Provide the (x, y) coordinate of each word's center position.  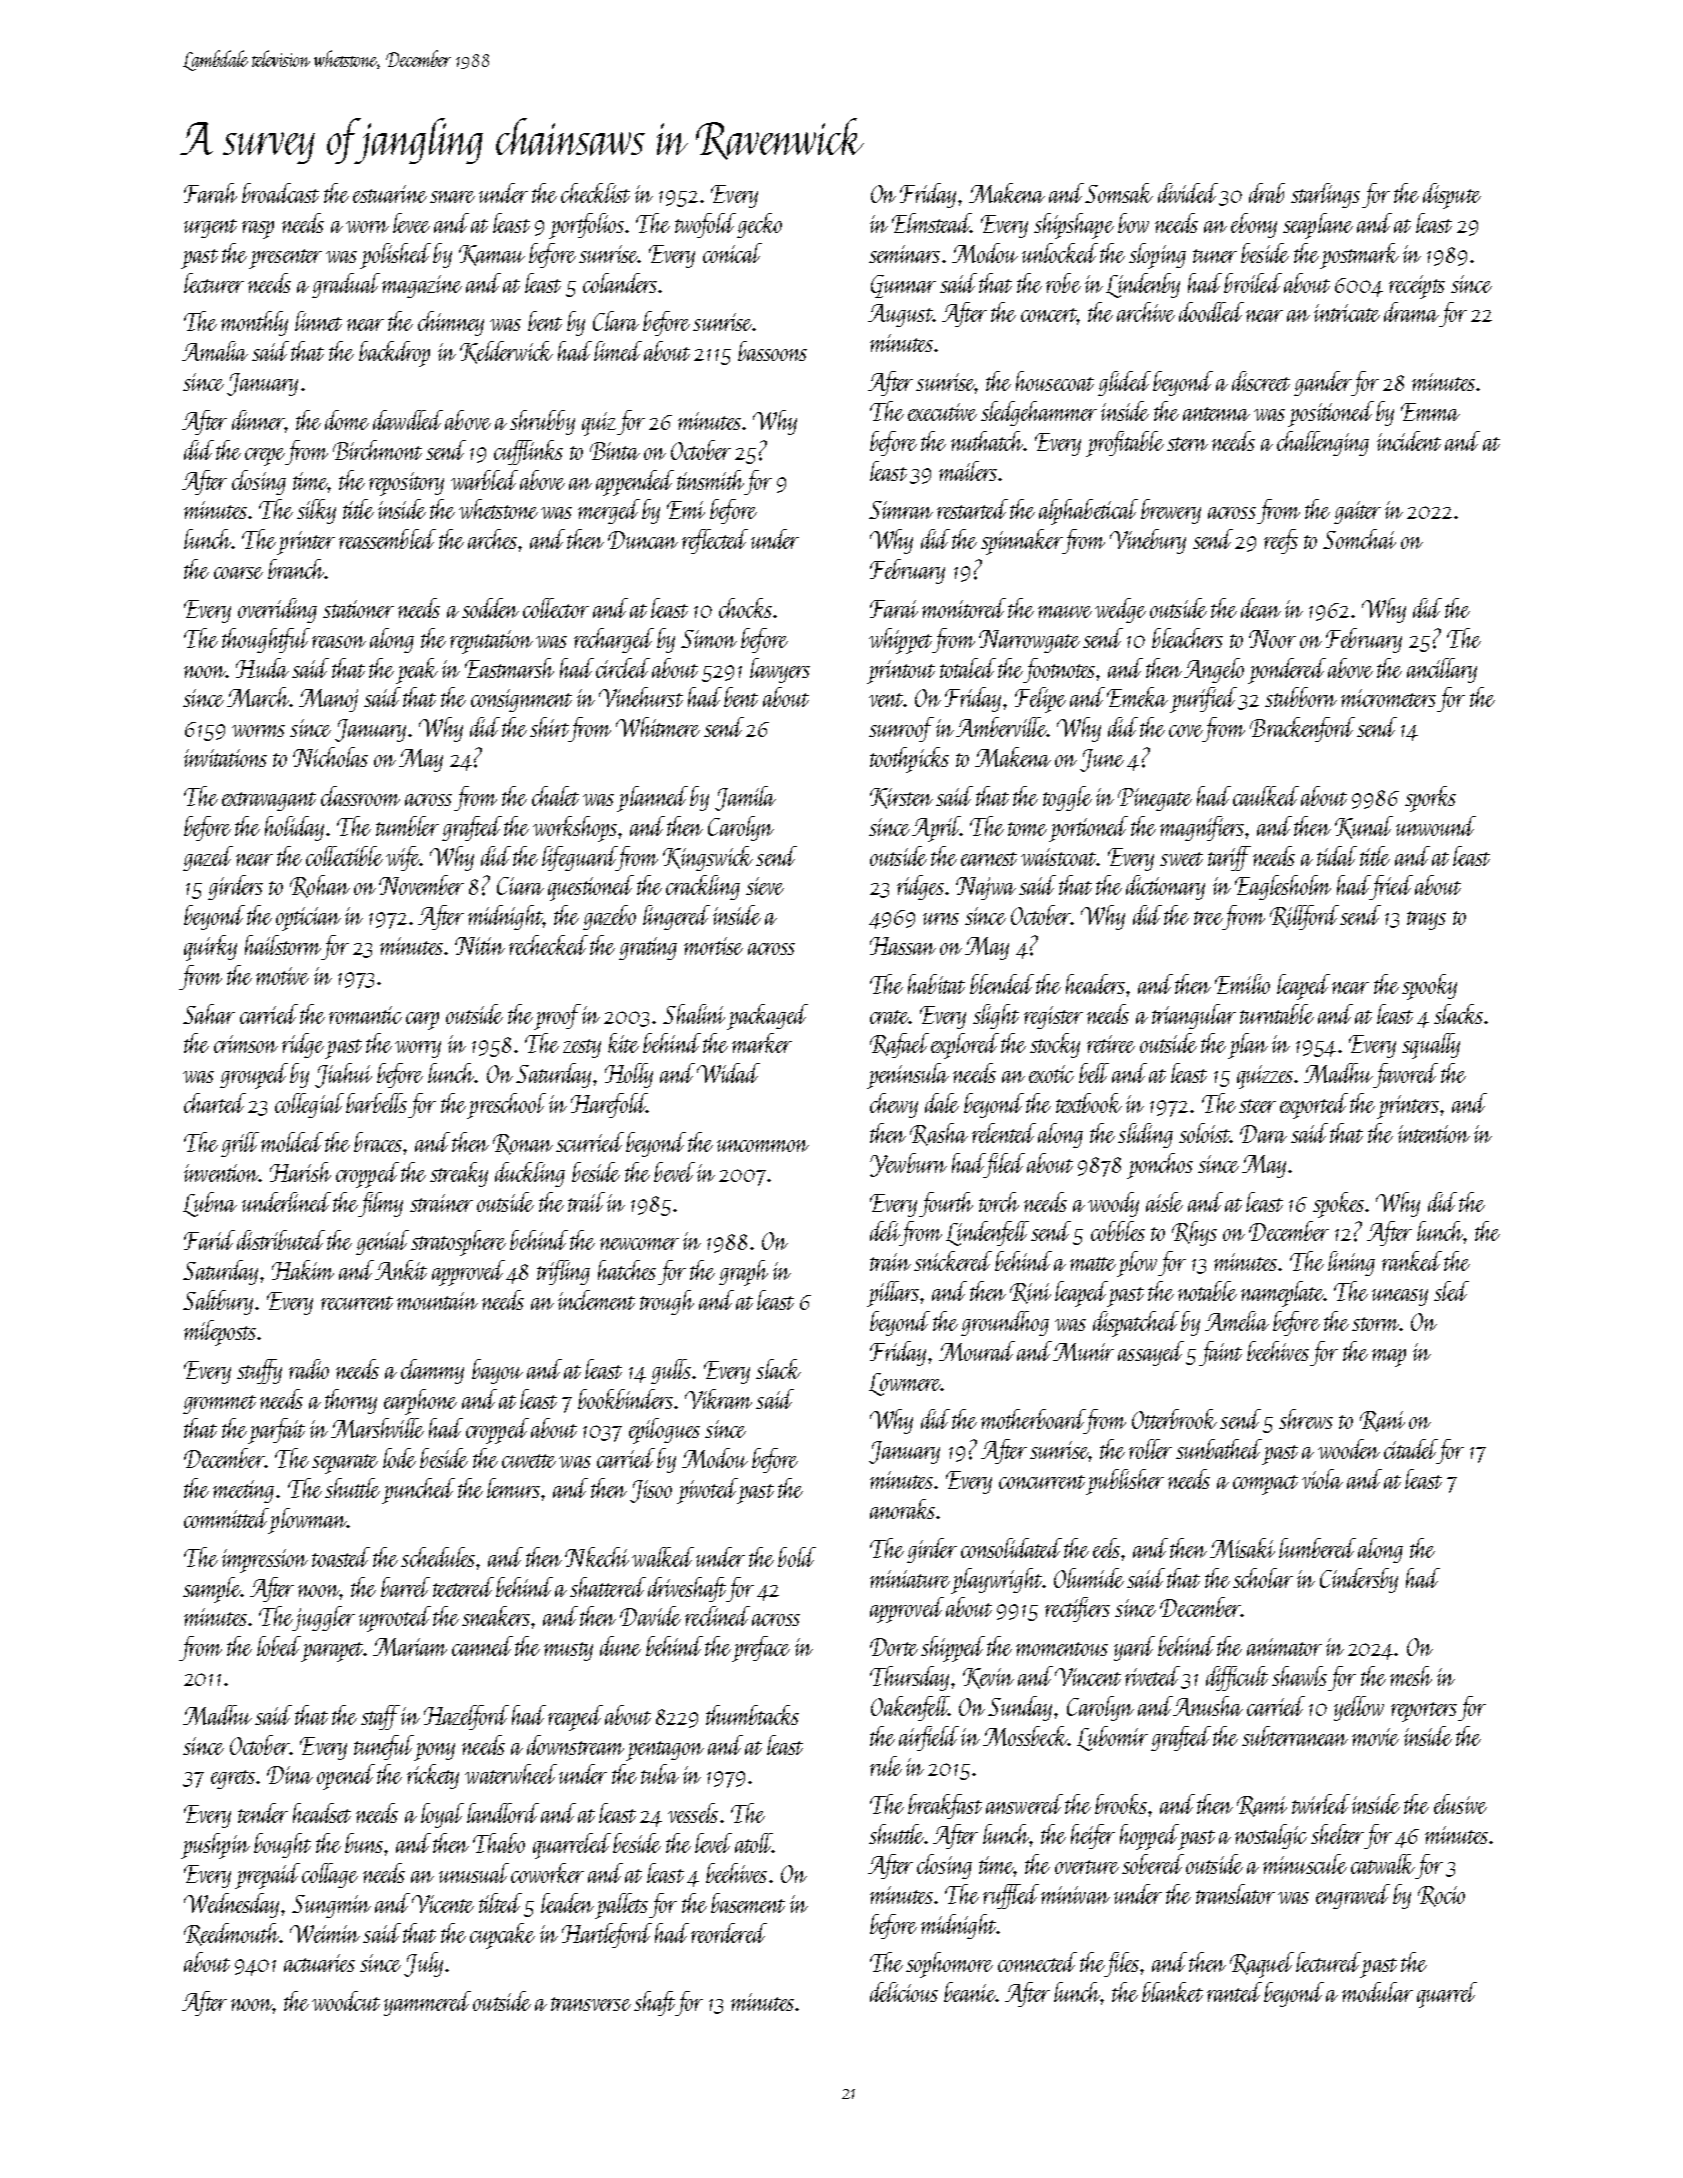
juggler (324, 1618)
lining (1351, 1263)
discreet (1261, 381)
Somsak (1119, 193)
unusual (474, 1873)
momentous (1062, 1649)
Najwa (986, 888)
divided (1188, 193)
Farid (209, 1240)
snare (452, 197)
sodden (490, 608)
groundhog (1005, 1323)
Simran (901, 510)
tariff (1229, 858)
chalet (555, 796)
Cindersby (1359, 1580)
